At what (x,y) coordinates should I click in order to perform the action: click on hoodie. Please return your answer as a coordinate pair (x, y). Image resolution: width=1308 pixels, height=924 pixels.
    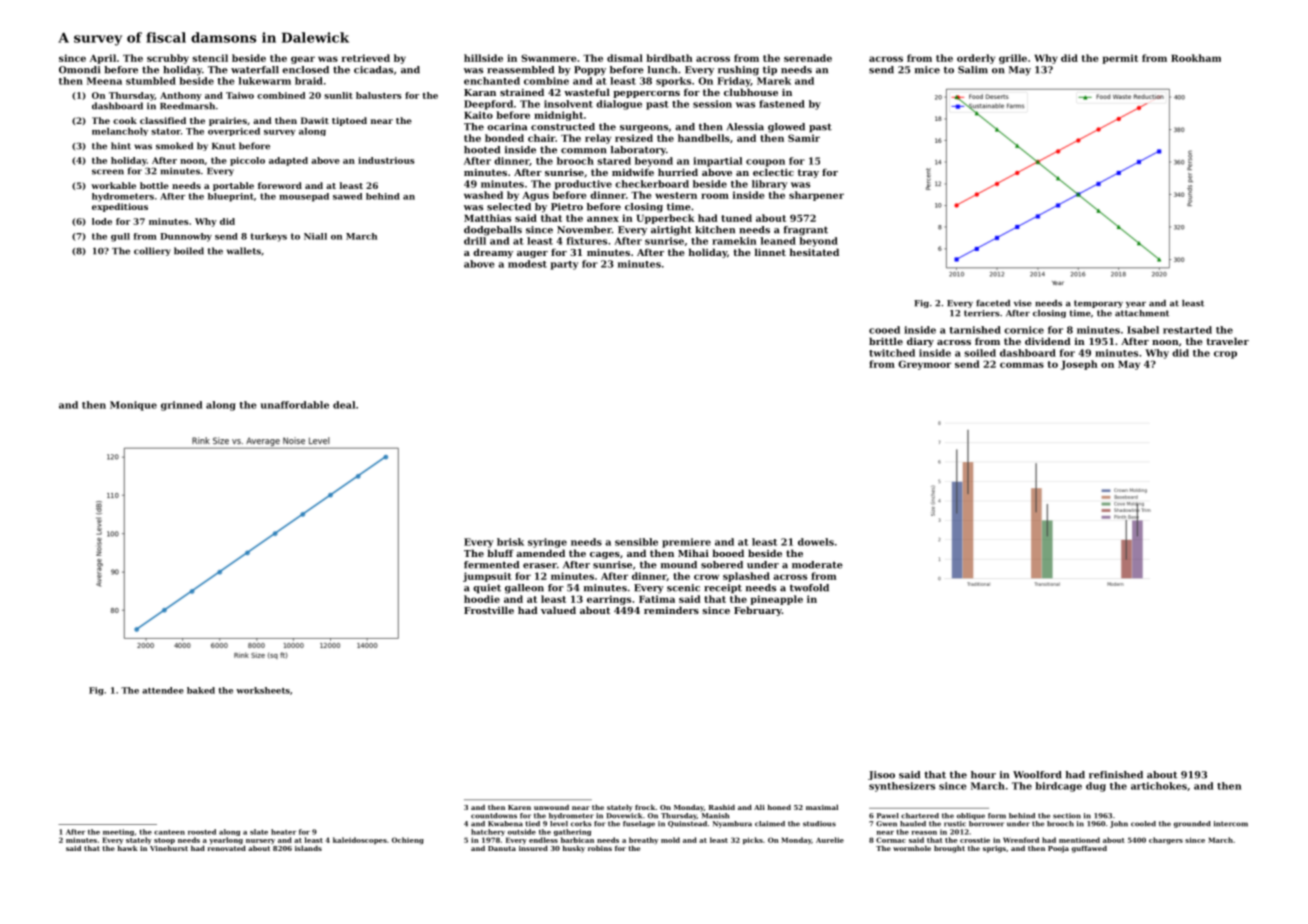
    Looking at the image, I should click on (482, 599).
